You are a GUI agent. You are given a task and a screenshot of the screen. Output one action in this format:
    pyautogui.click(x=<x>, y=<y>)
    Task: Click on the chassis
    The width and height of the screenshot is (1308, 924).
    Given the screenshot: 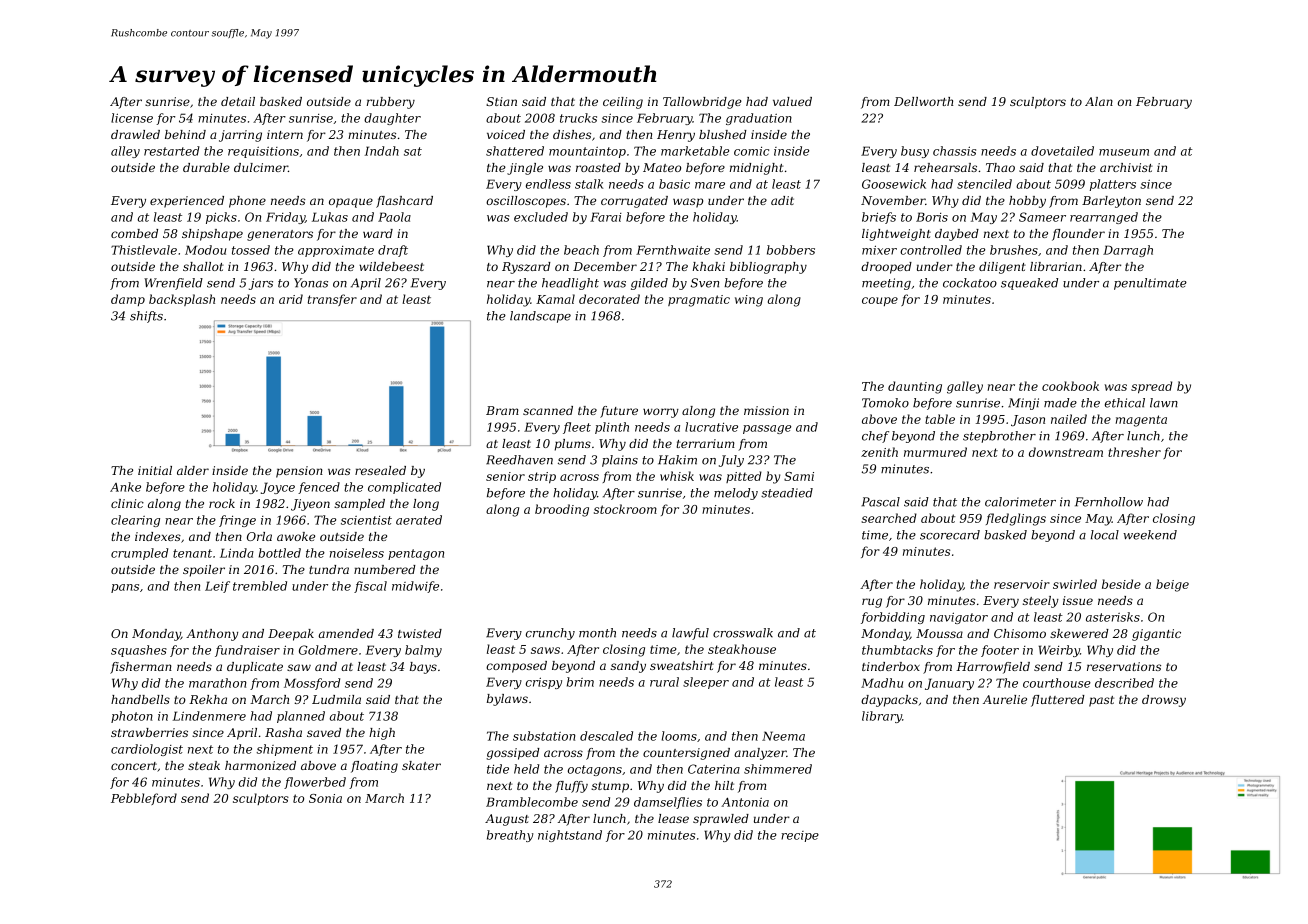 What is the action you would take?
    pyautogui.click(x=954, y=151)
